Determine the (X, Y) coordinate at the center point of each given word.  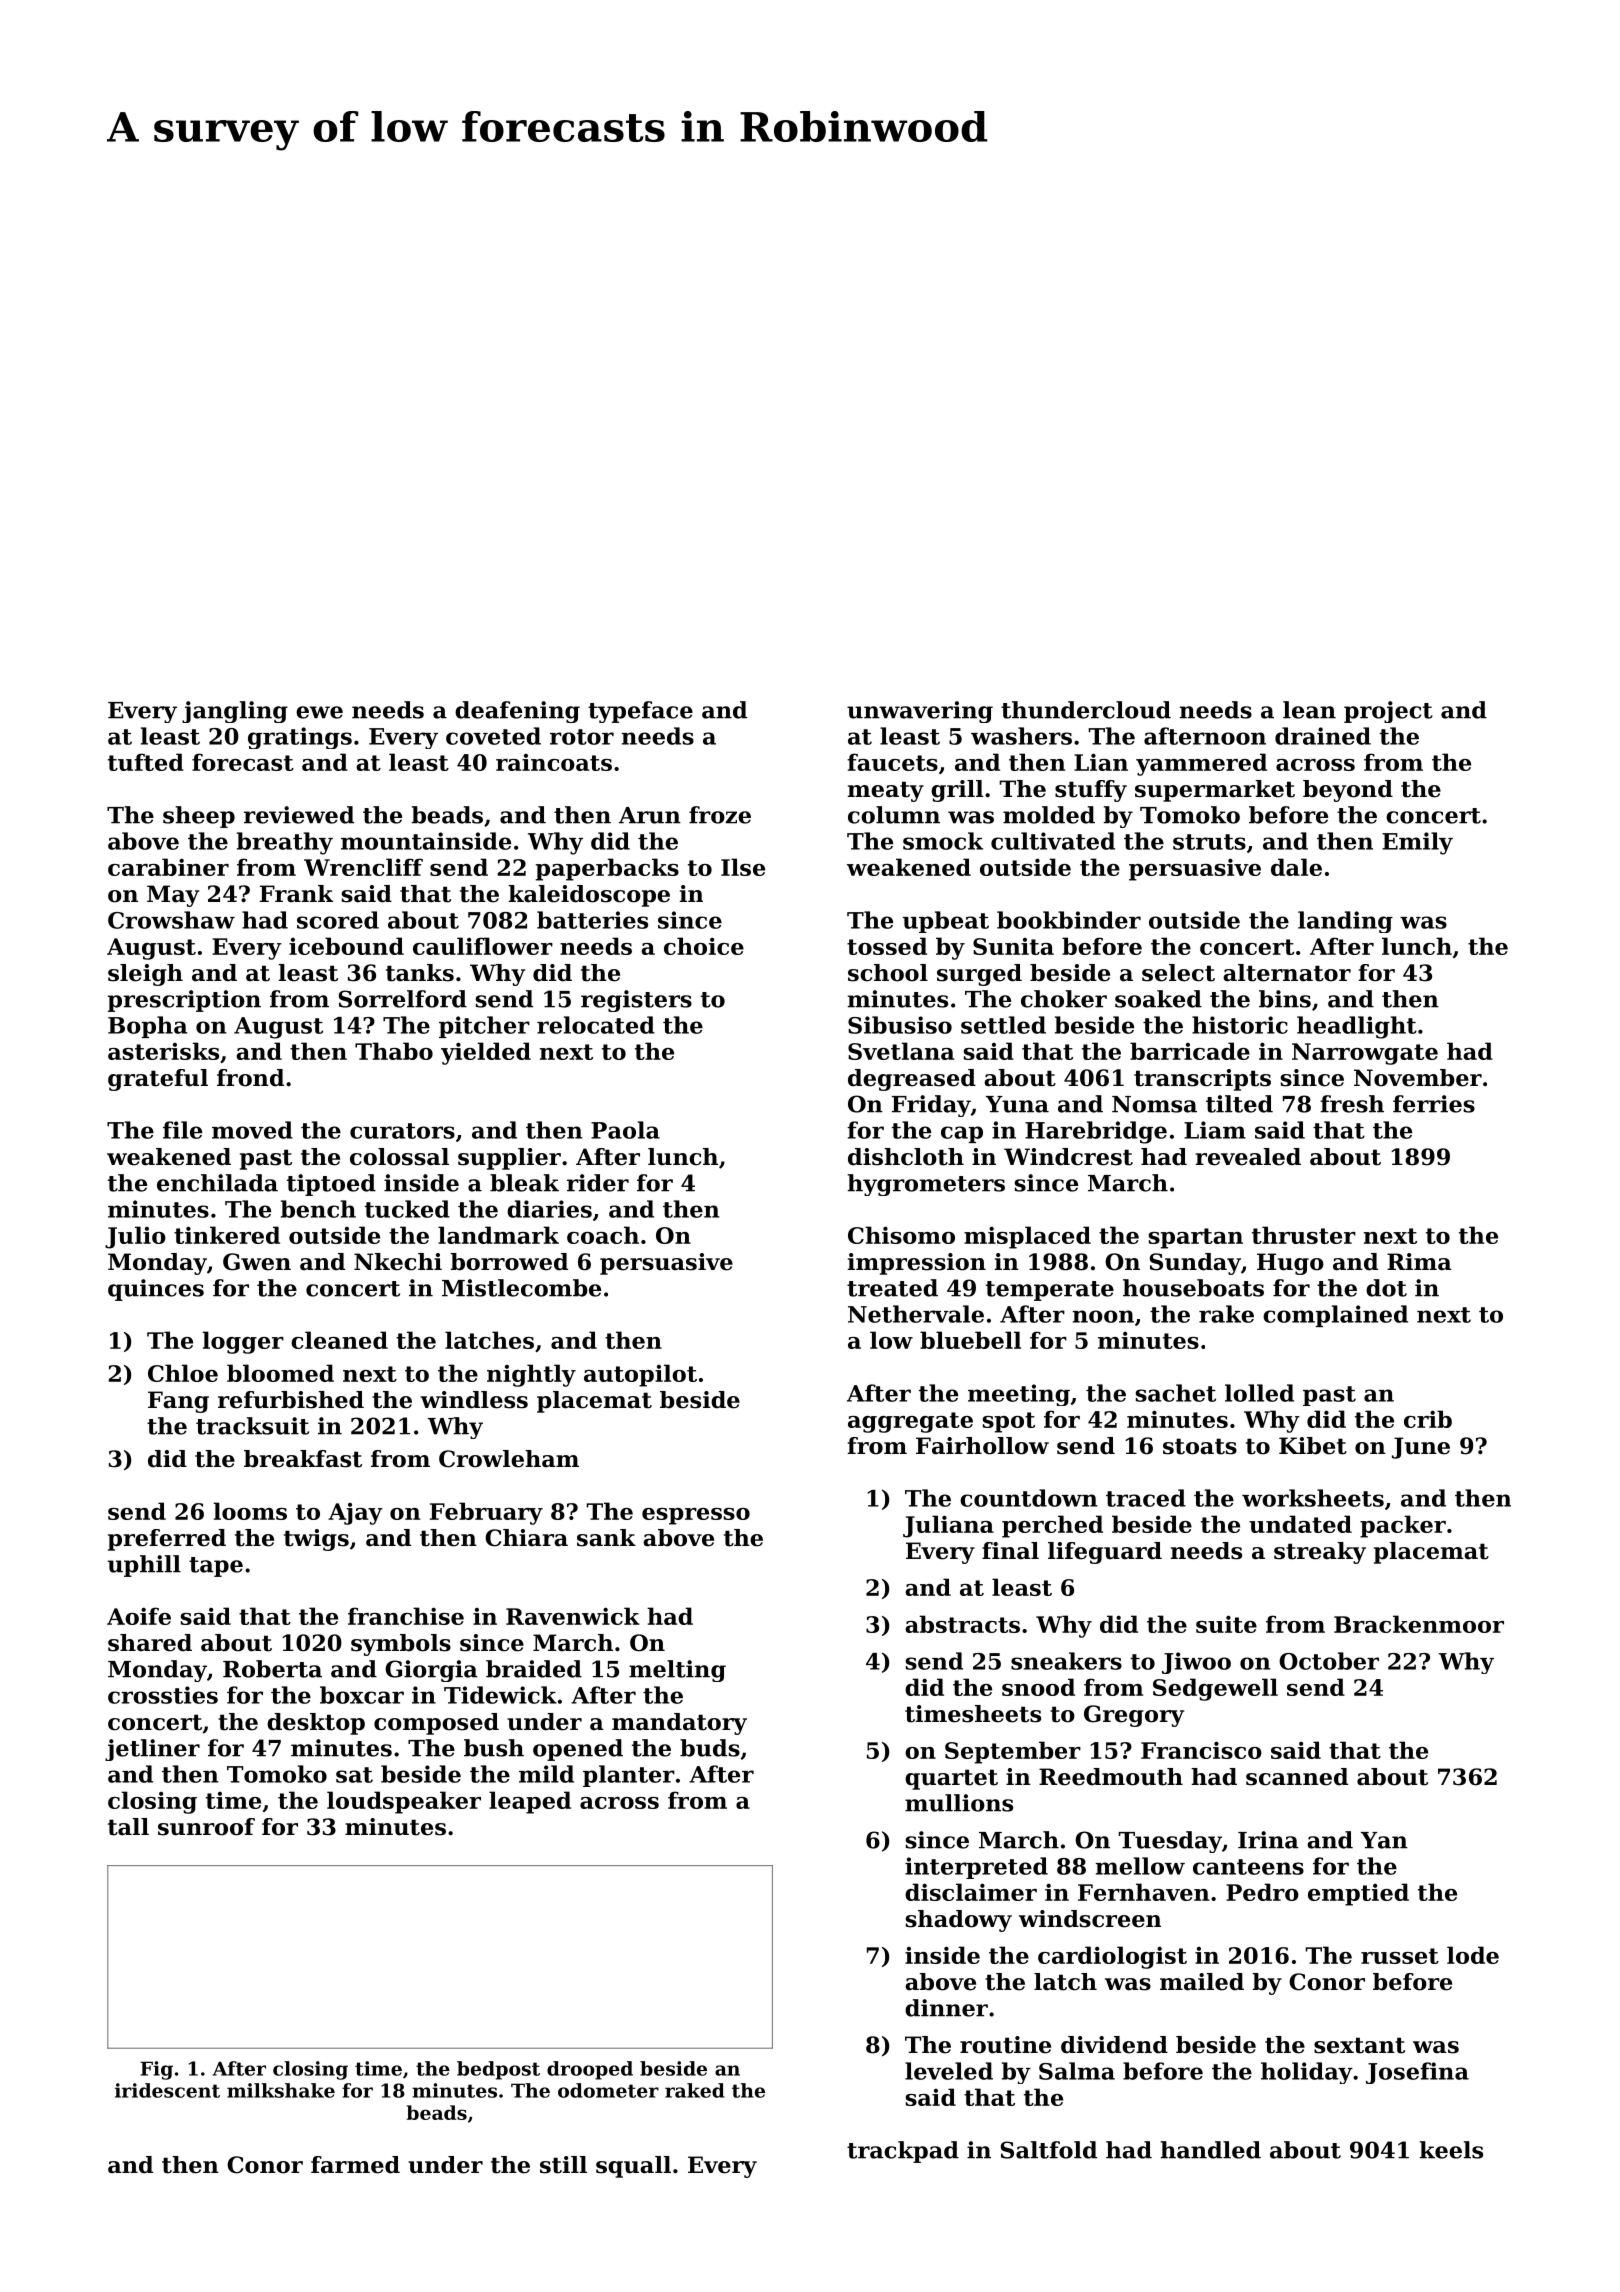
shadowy (958, 1921)
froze (720, 815)
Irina (1268, 1840)
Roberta (272, 1669)
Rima (1419, 1262)
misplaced (1027, 1237)
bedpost (498, 2070)
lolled (1259, 1393)
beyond (1348, 791)
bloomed (280, 1373)
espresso (696, 1516)
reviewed (299, 815)
